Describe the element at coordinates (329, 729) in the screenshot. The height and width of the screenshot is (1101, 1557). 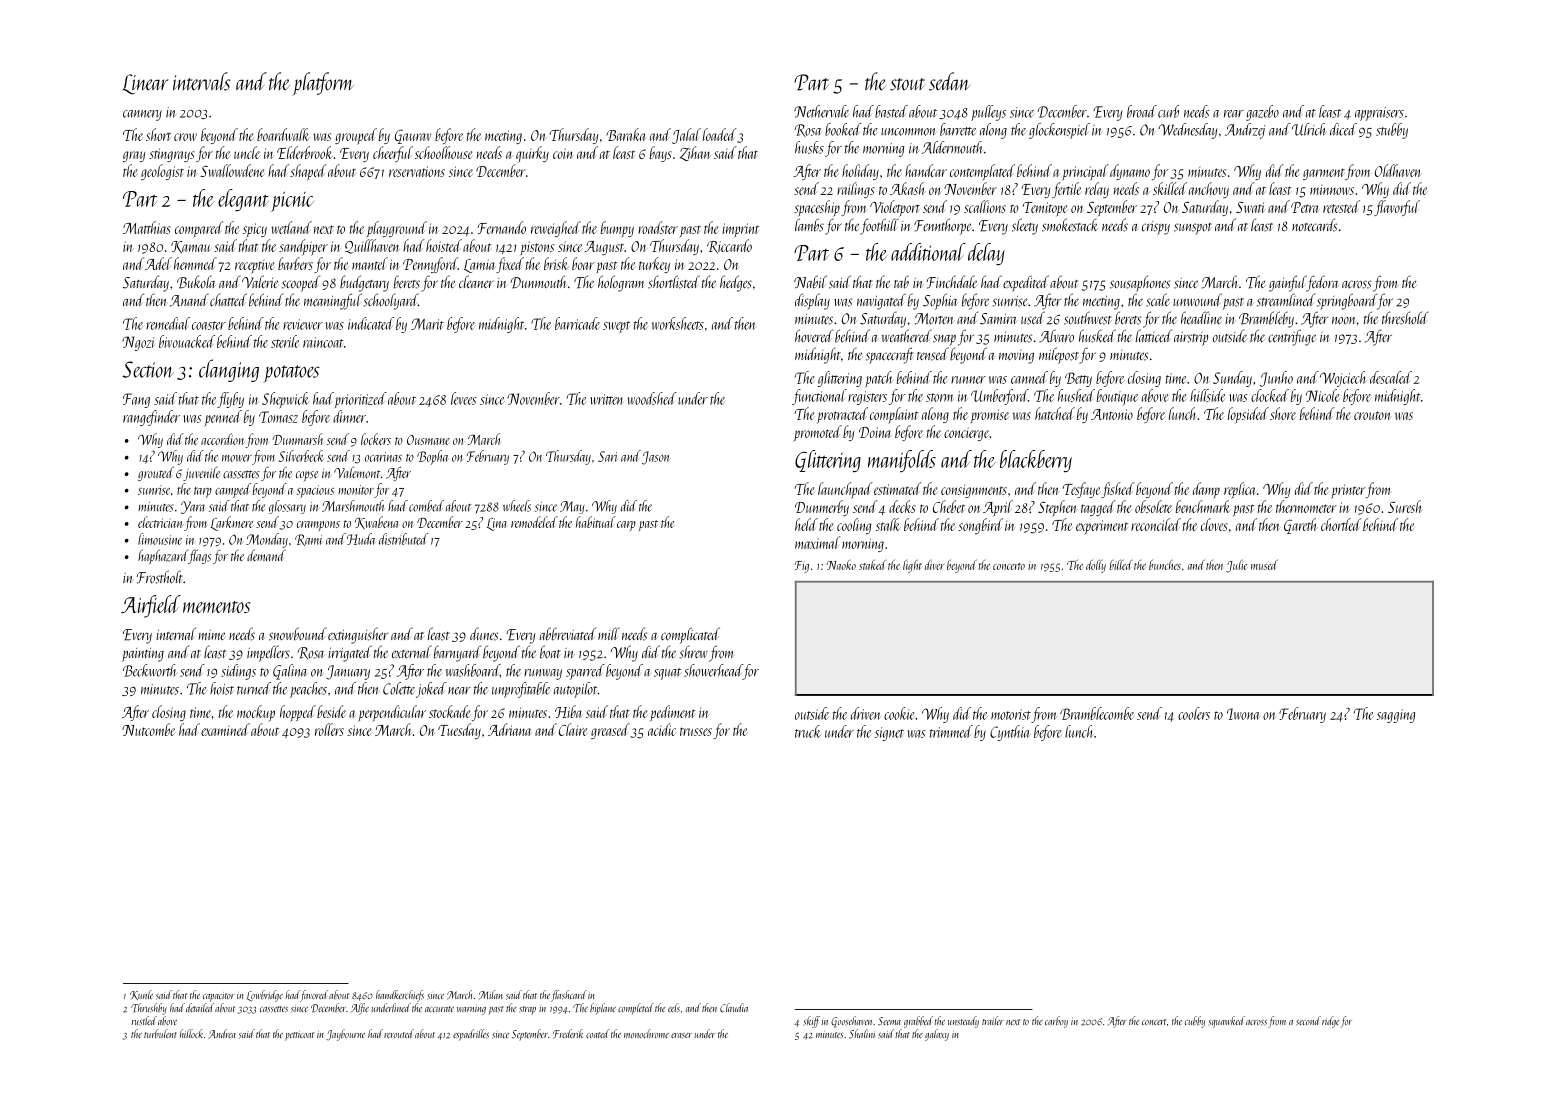
I see `rollers` at that location.
